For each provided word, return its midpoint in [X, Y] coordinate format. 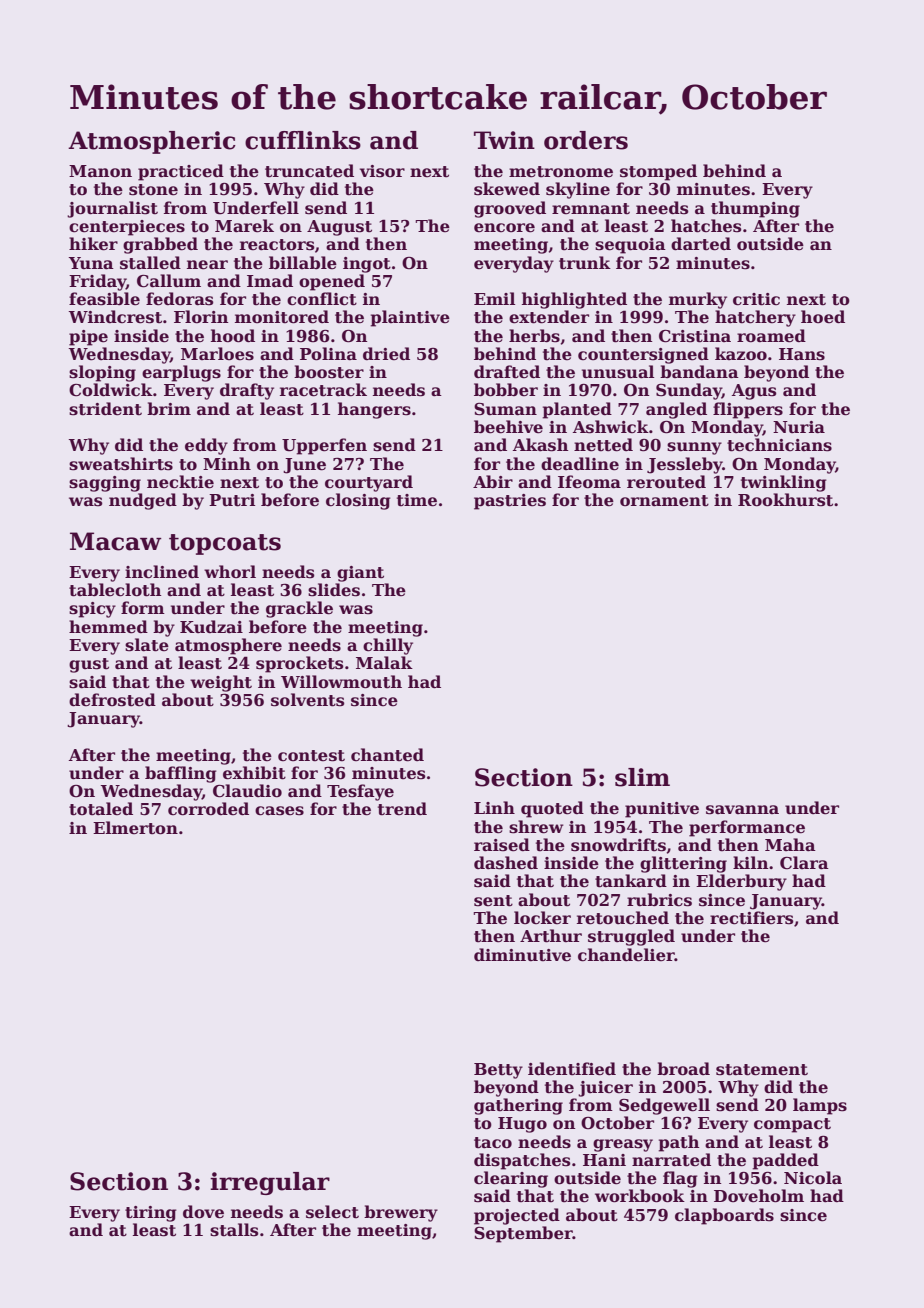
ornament [664, 501]
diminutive [522, 955]
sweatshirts [121, 464]
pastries [510, 502]
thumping [755, 209]
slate [147, 645]
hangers [374, 410]
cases [279, 811]
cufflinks [303, 140]
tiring [151, 1214]
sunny [694, 448]
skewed [507, 189]
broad [683, 1069]
